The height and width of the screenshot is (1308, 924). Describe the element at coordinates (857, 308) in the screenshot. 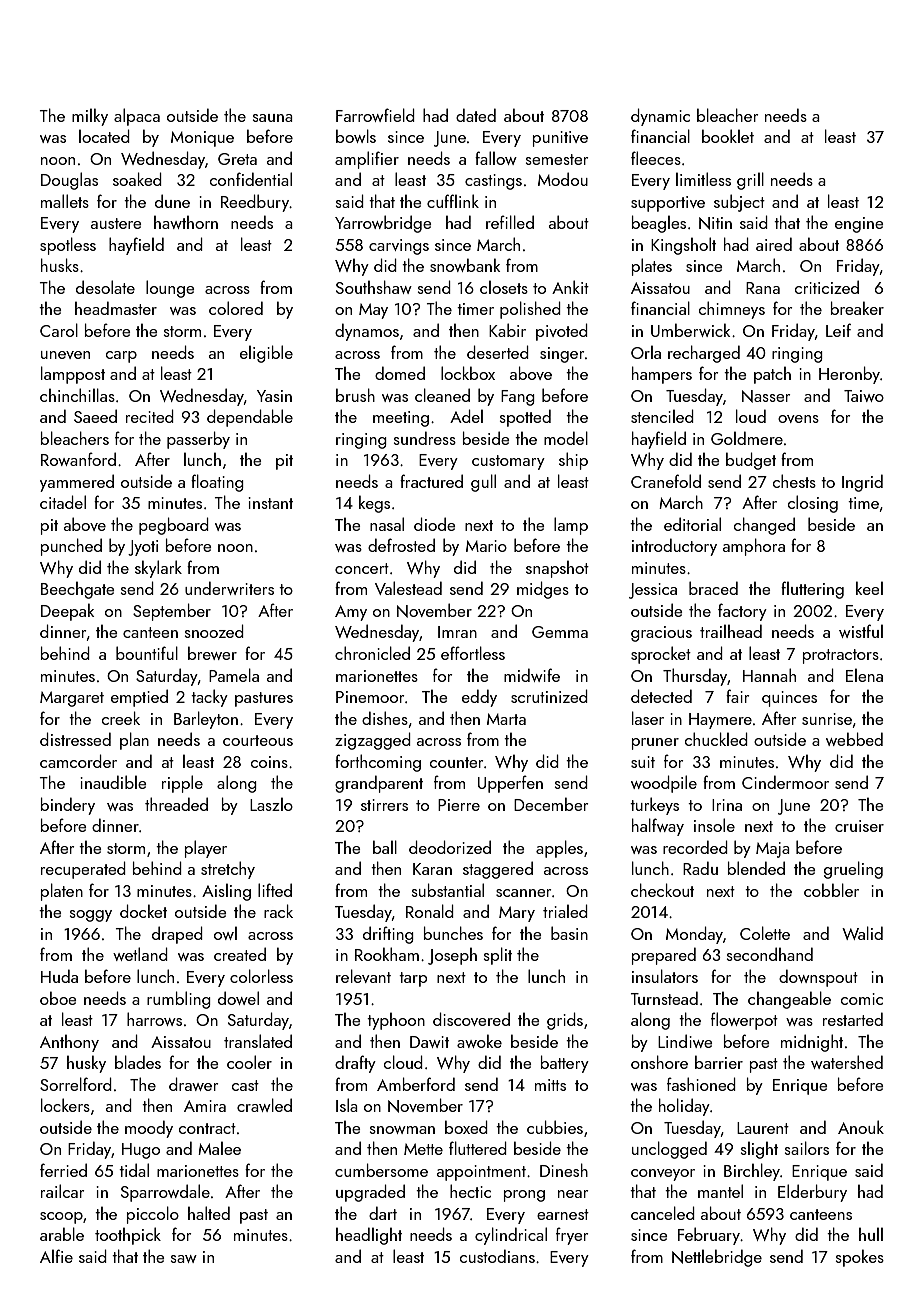

I see `breaker` at that location.
